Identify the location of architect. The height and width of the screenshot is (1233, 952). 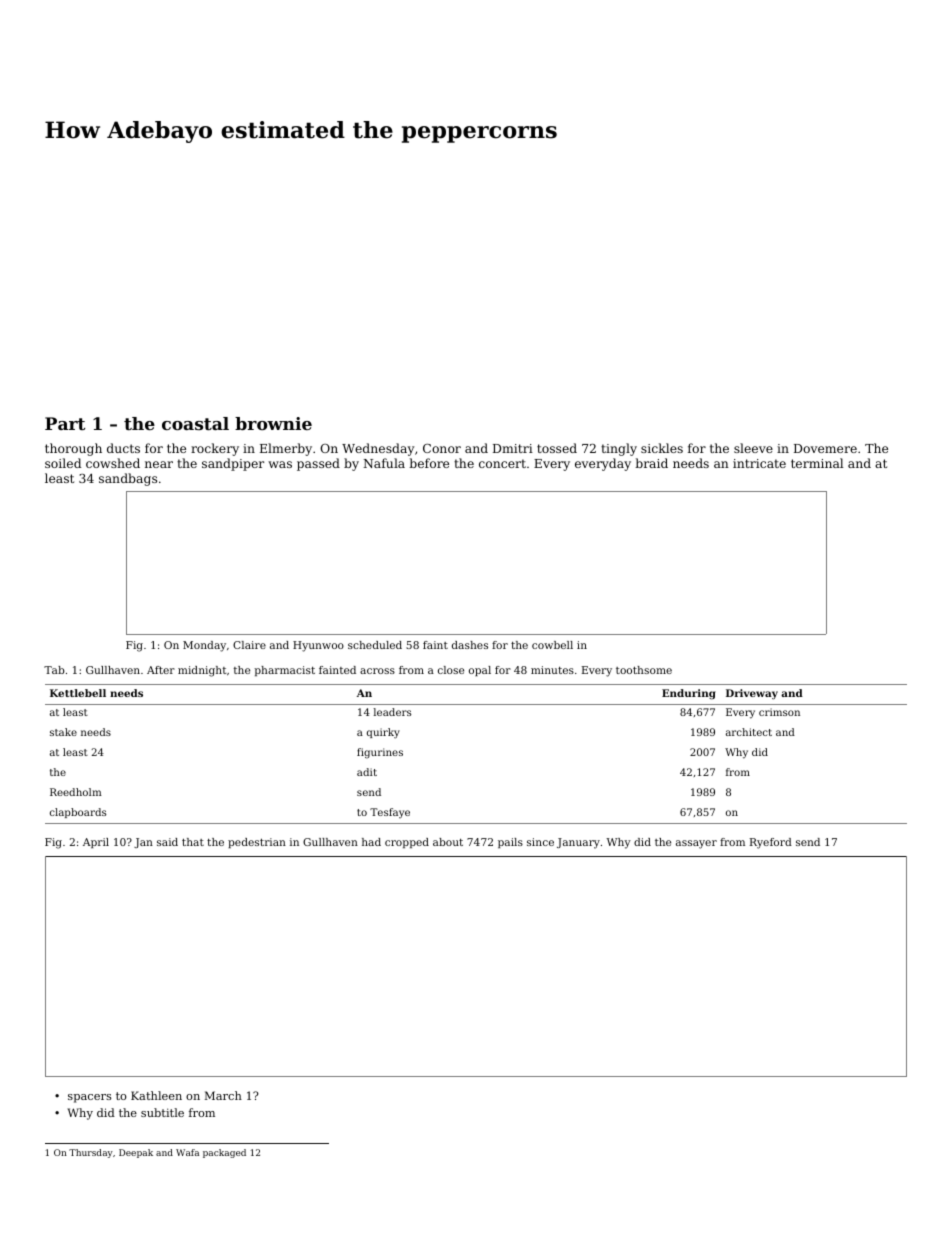
(749, 732).
